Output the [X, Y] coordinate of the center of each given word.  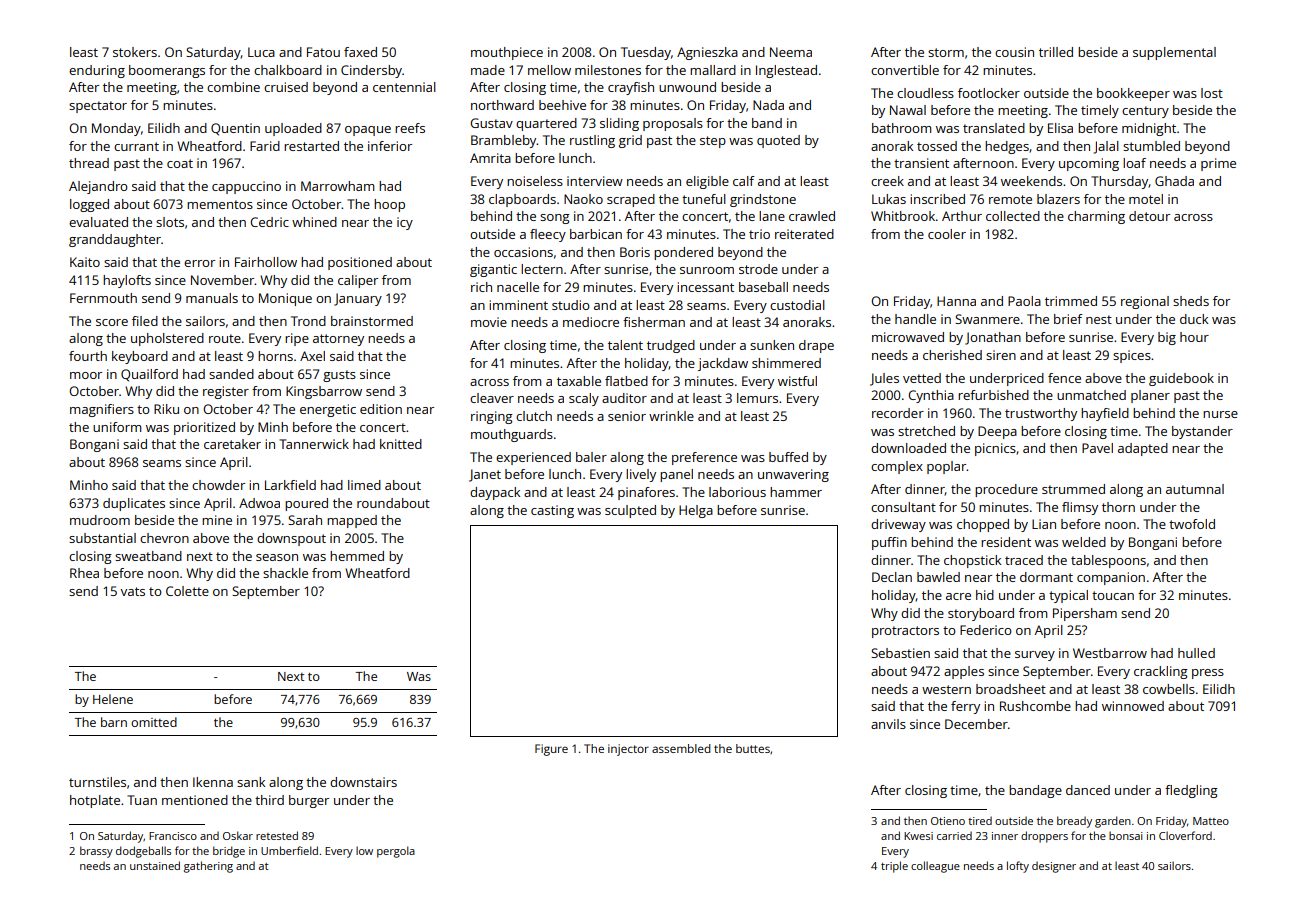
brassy [96, 852]
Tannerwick [314, 444]
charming [1096, 217]
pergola [396, 852]
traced [1024, 560]
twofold [1192, 524]
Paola [1024, 301]
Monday [116, 129]
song [555, 219]
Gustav [491, 123]
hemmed [357, 556]
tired [980, 820]
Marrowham [337, 186]
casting [552, 511]
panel [676, 475]
